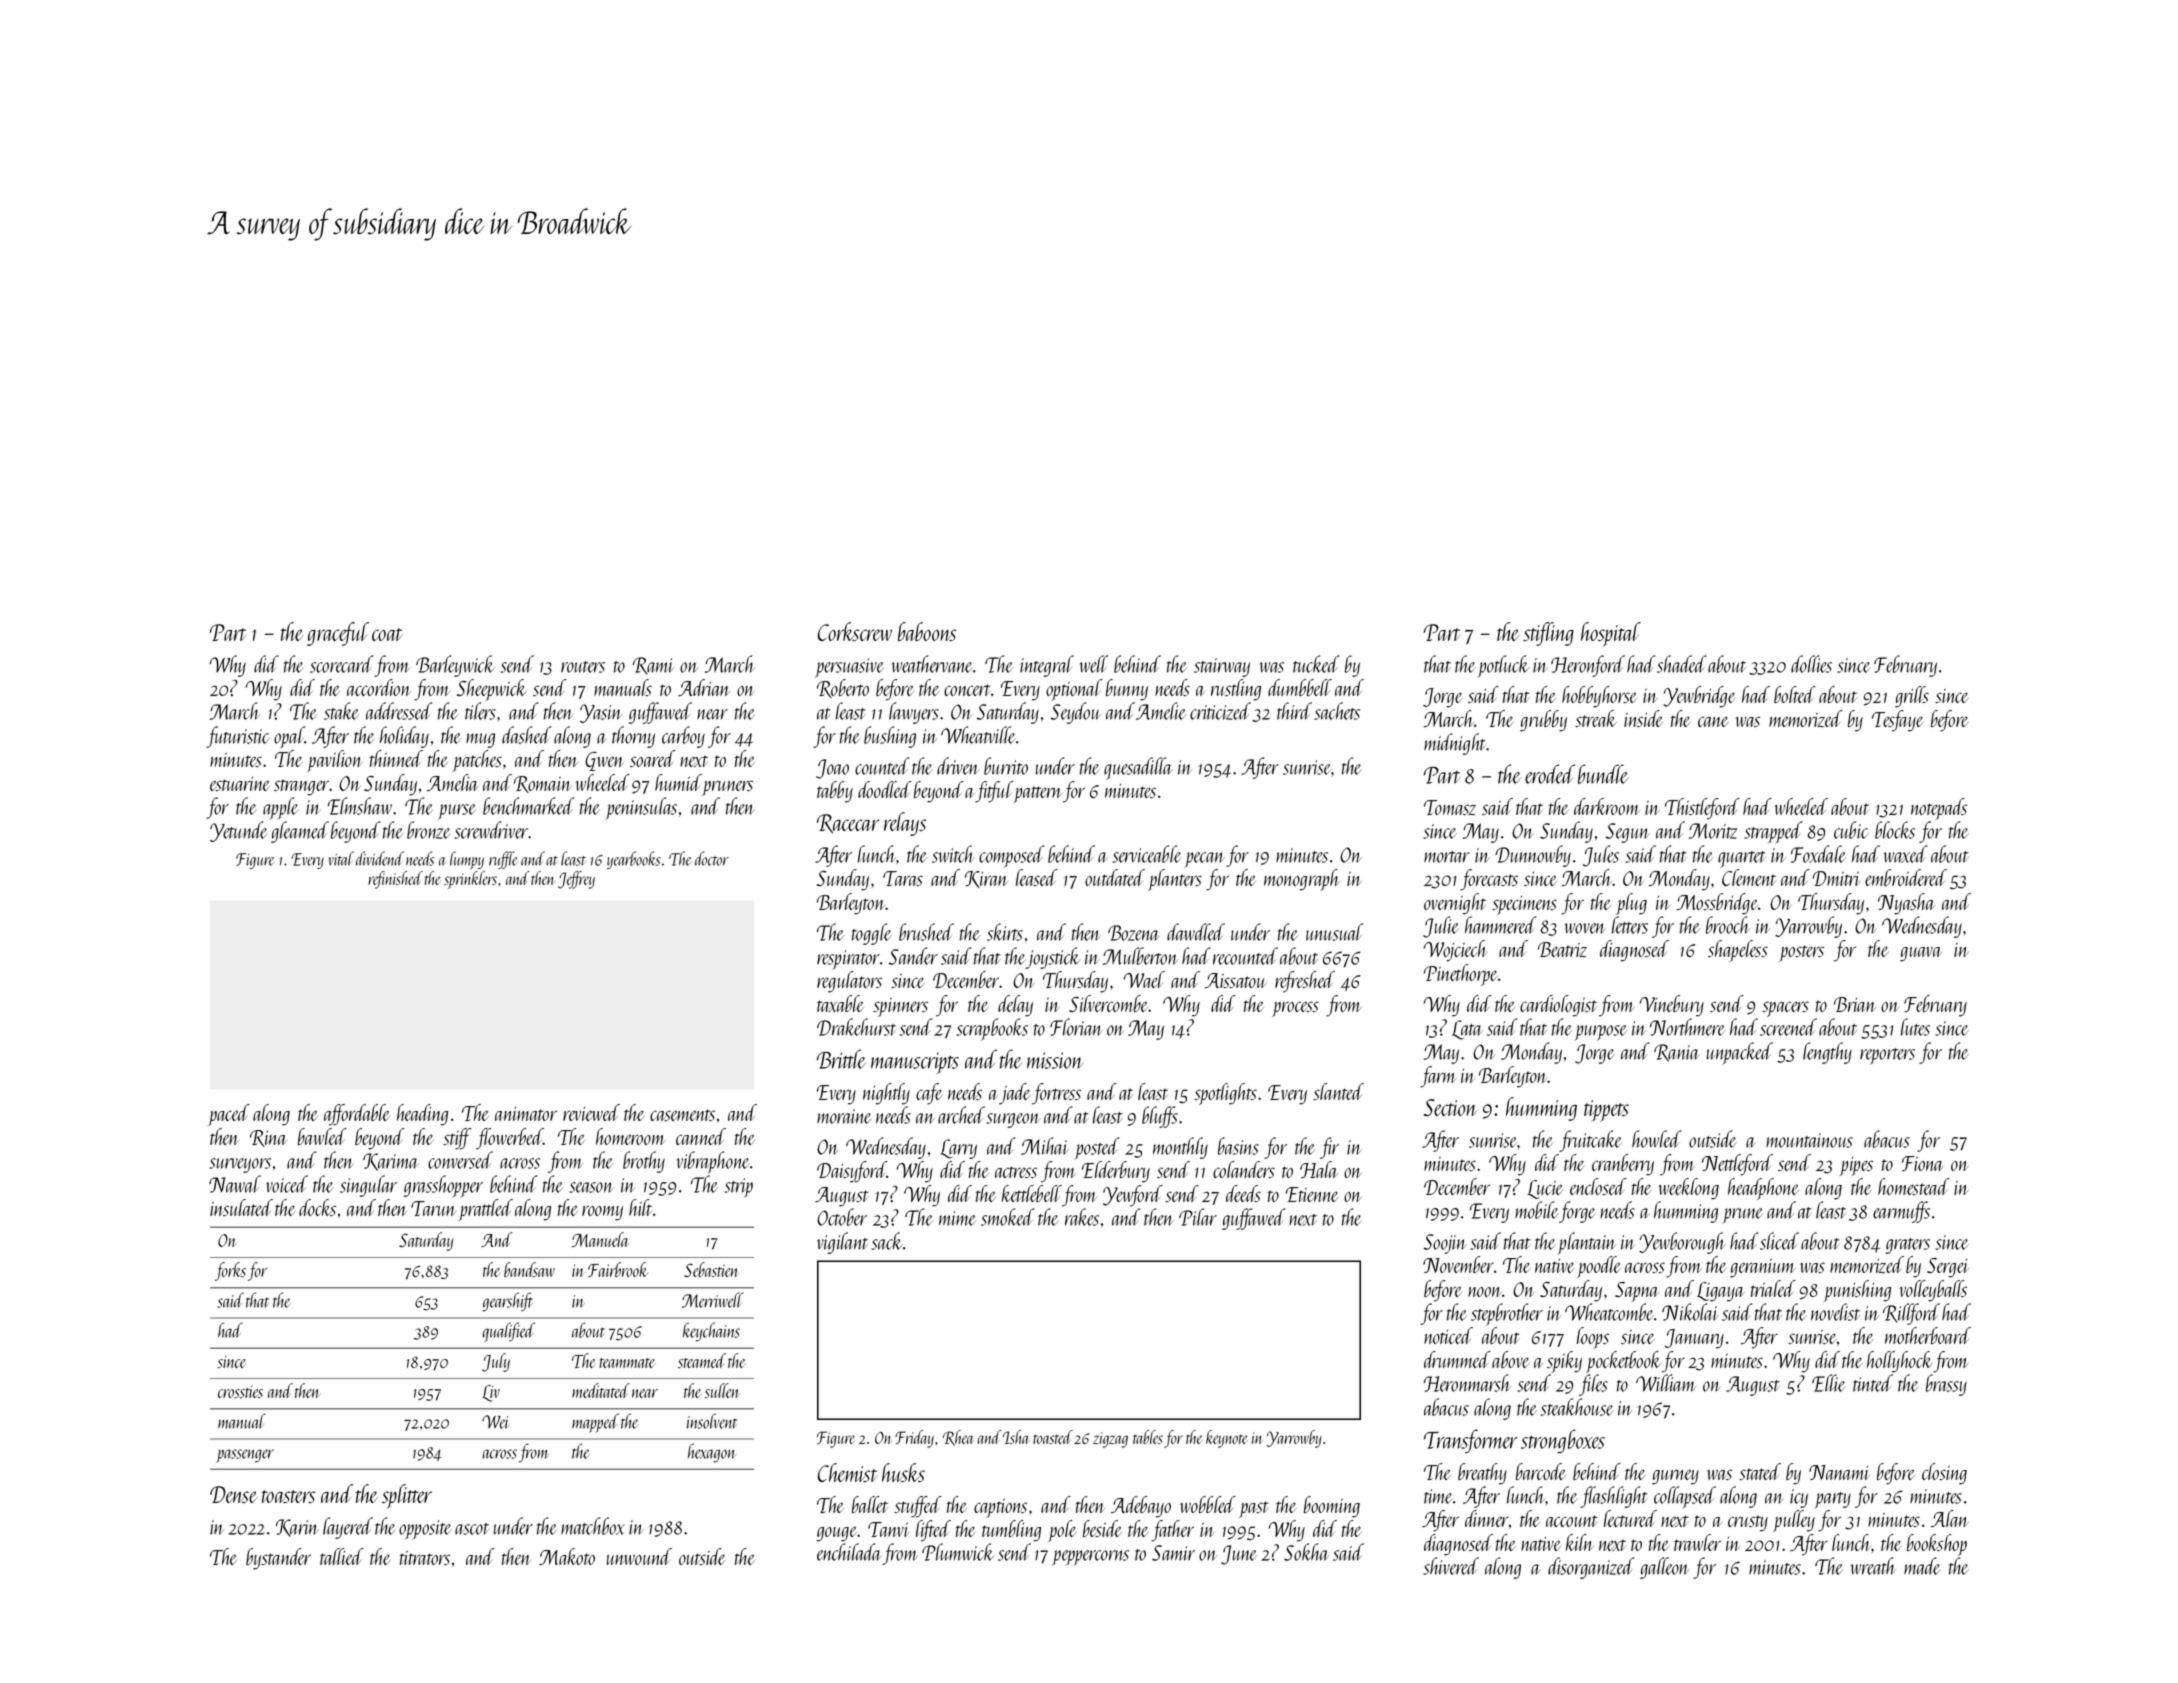 The width and height of the image is (2178, 1683). I want to click on unwound, so click(639, 1556).
